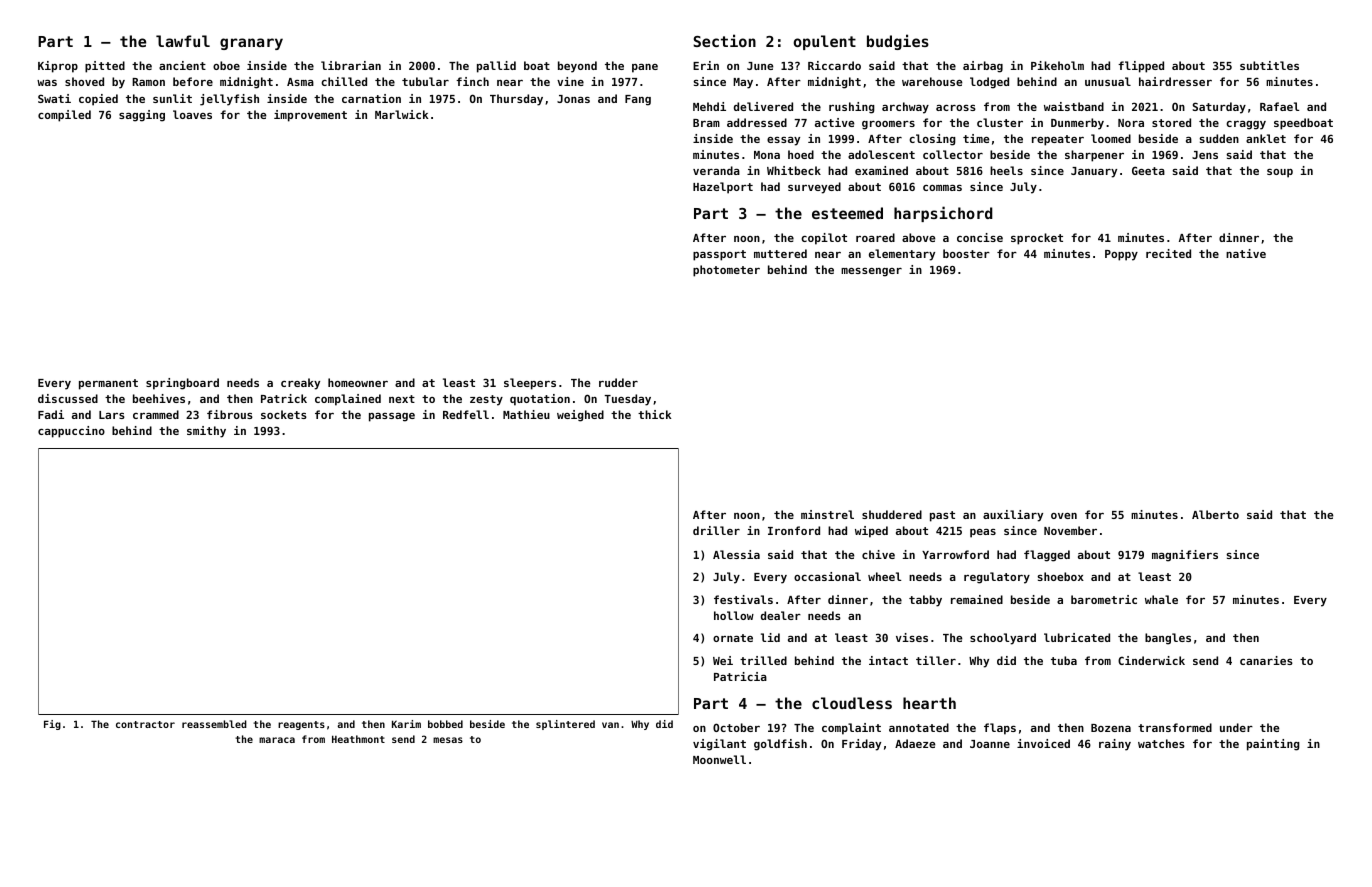 Image resolution: width=1372 pixels, height=887 pixels. Describe the element at coordinates (1141, 67) in the screenshot. I see `flipped` at that location.
